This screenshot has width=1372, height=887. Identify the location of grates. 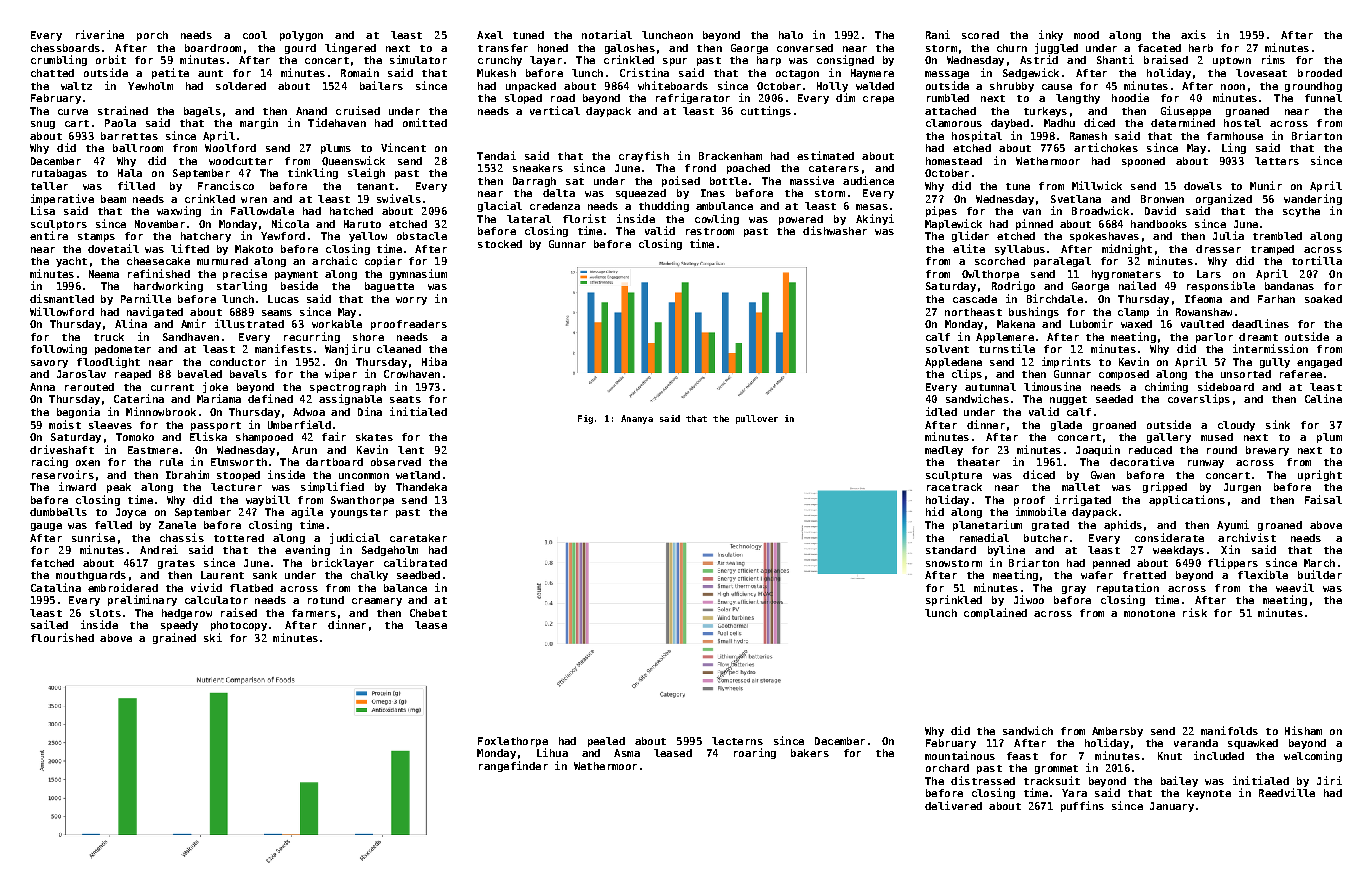
(176, 564).
